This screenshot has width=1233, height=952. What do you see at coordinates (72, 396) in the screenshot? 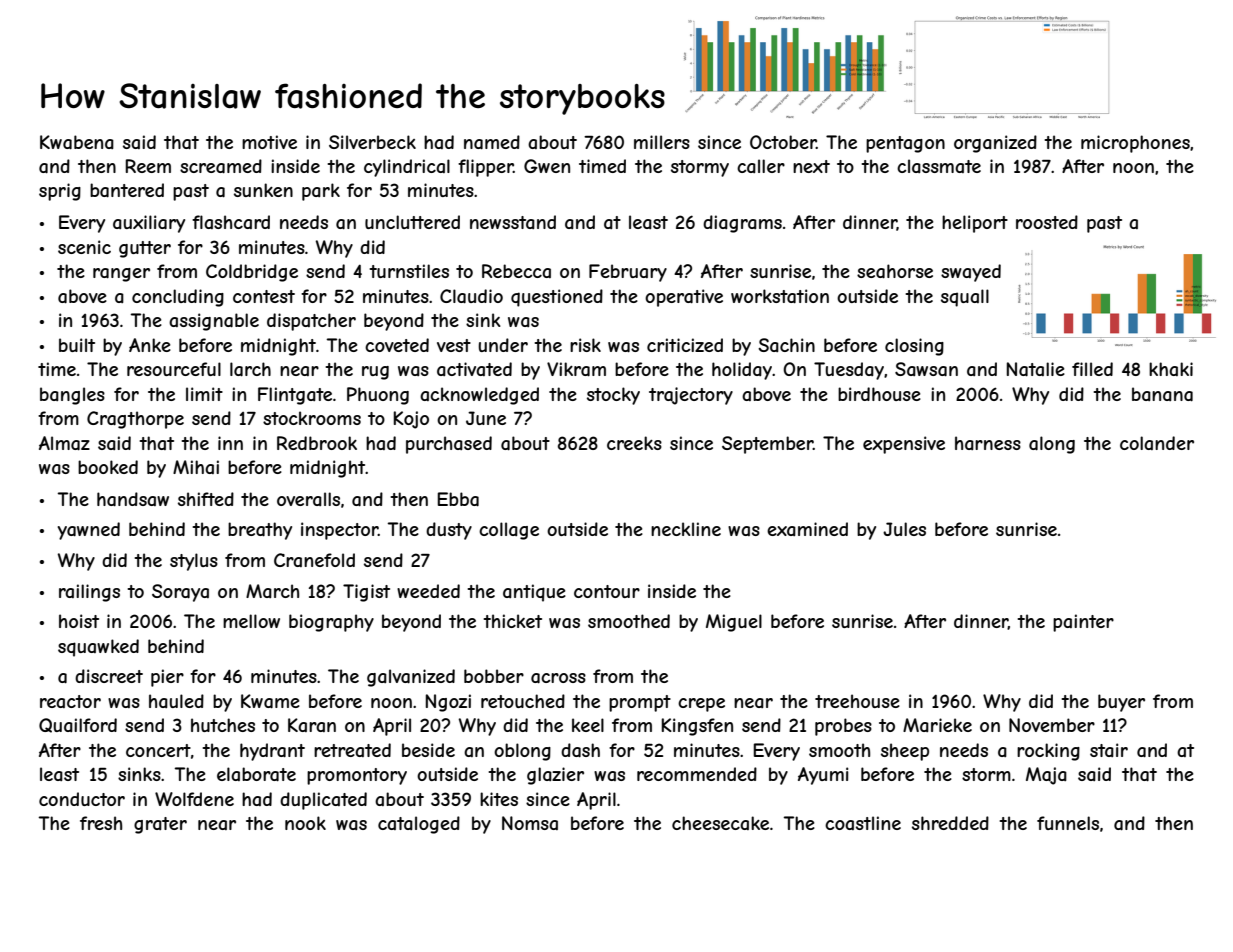
I see `bangles` at bounding box center [72, 396].
